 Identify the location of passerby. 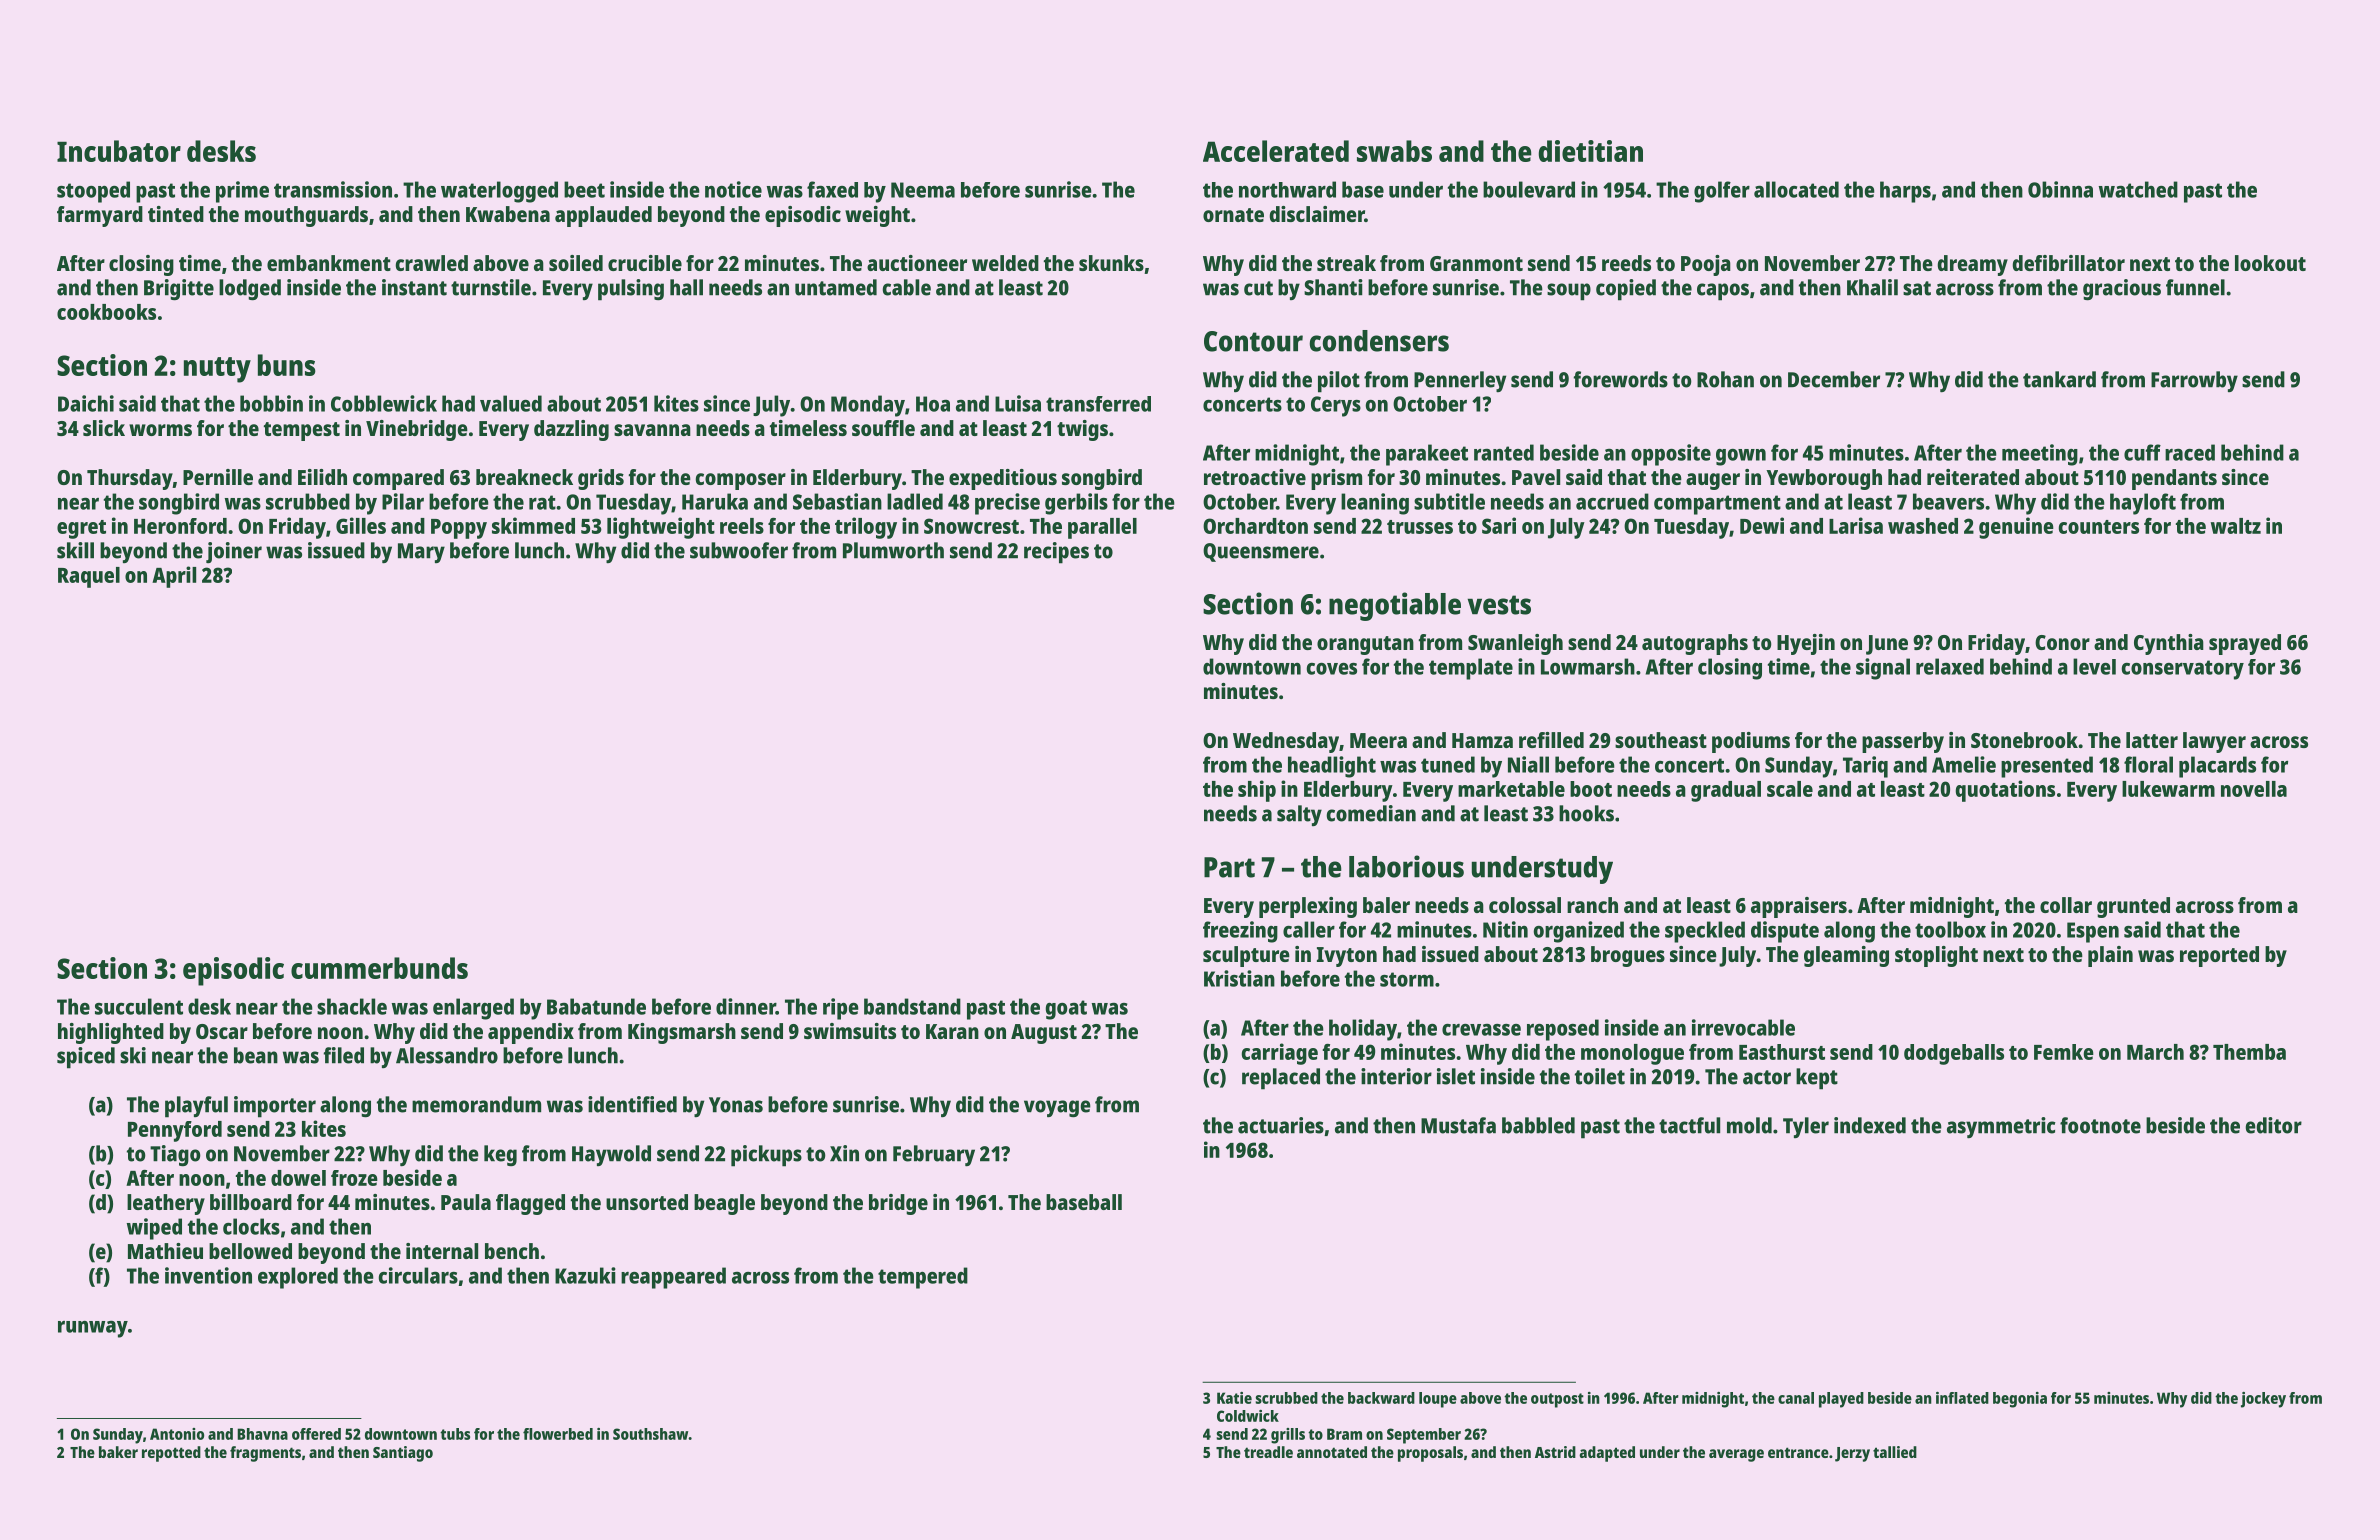
(1903, 742).
